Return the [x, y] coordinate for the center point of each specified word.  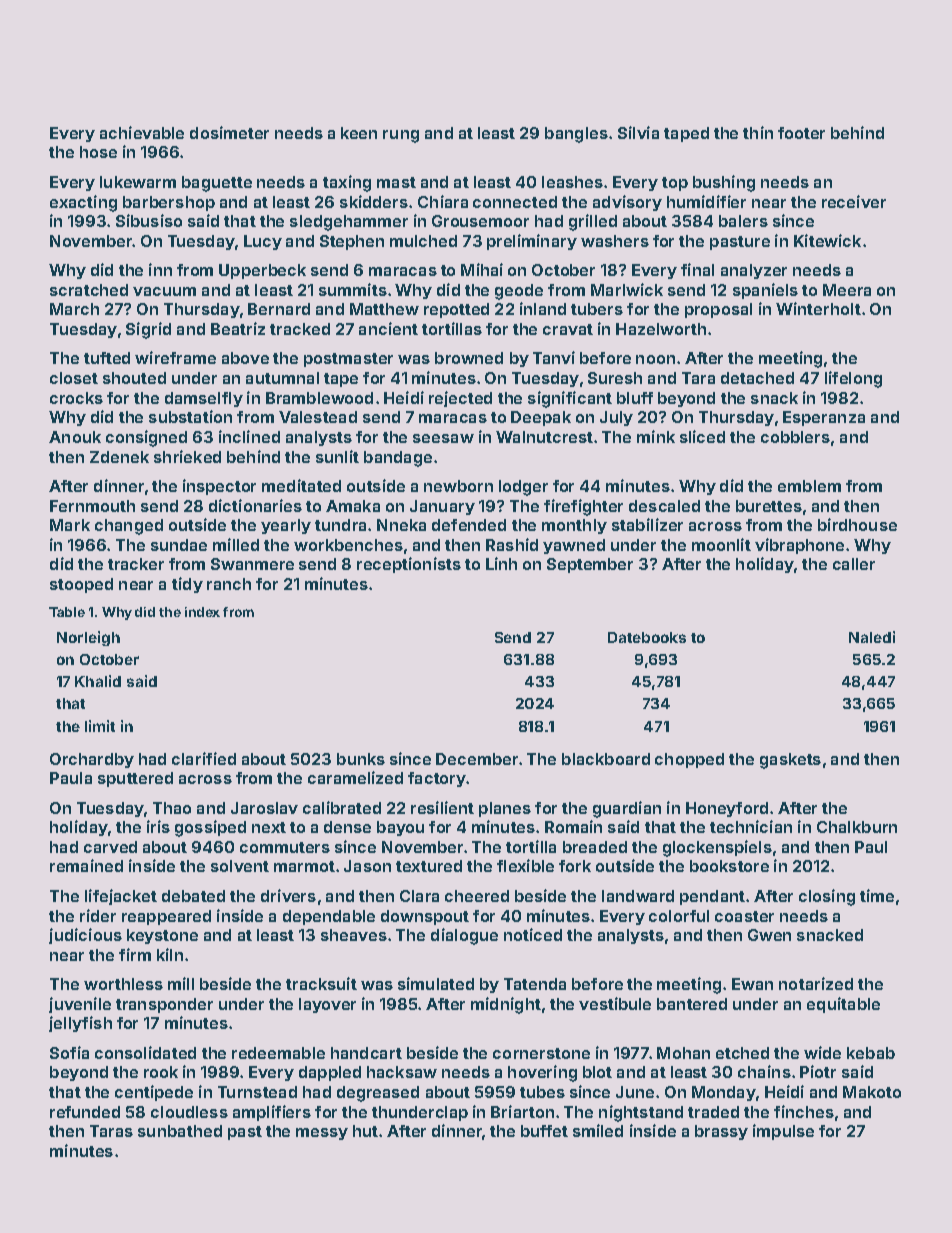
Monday [723, 1093]
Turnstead [257, 1092]
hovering [542, 1073]
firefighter [583, 507]
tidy [187, 585]
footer [801, 133]
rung [401, 136]
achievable [142, 132]
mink [656, 436]
